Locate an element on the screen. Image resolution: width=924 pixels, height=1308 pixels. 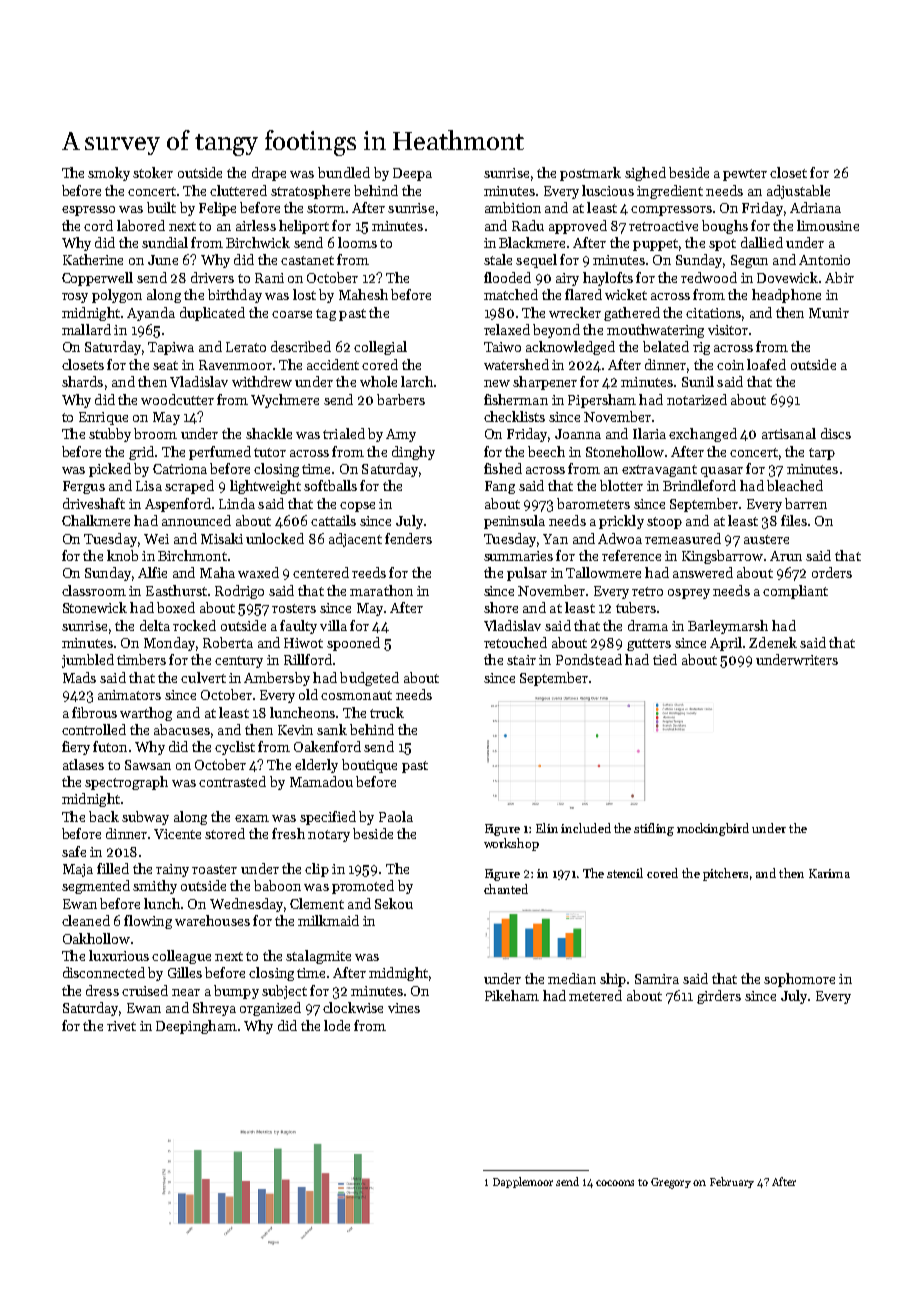
airless is located at coordinates (256, 225).
